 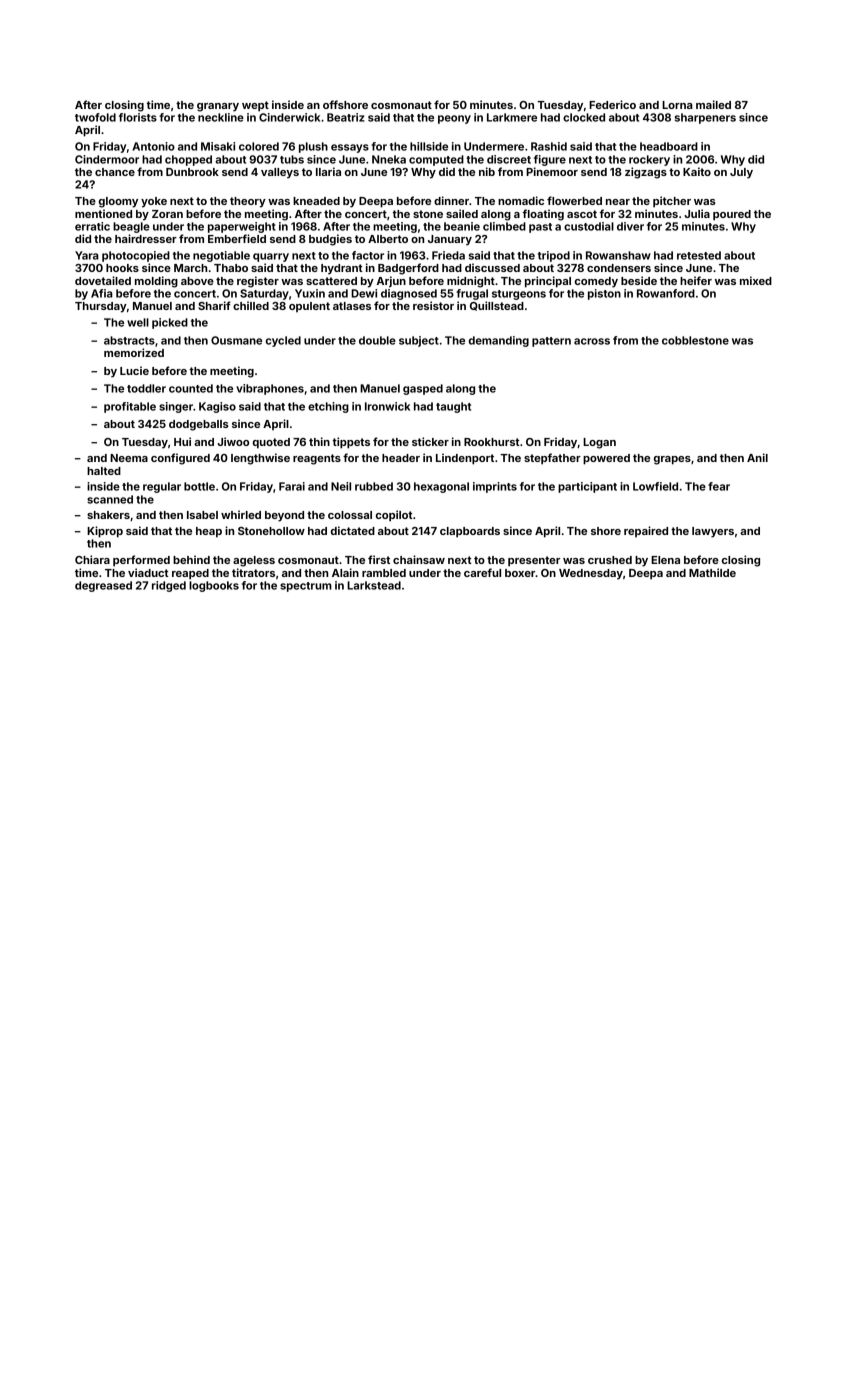 What do you see at coordinates (217, 407) in the screenshot?
I see `Kagiso` at bounding box center [217, 407].
